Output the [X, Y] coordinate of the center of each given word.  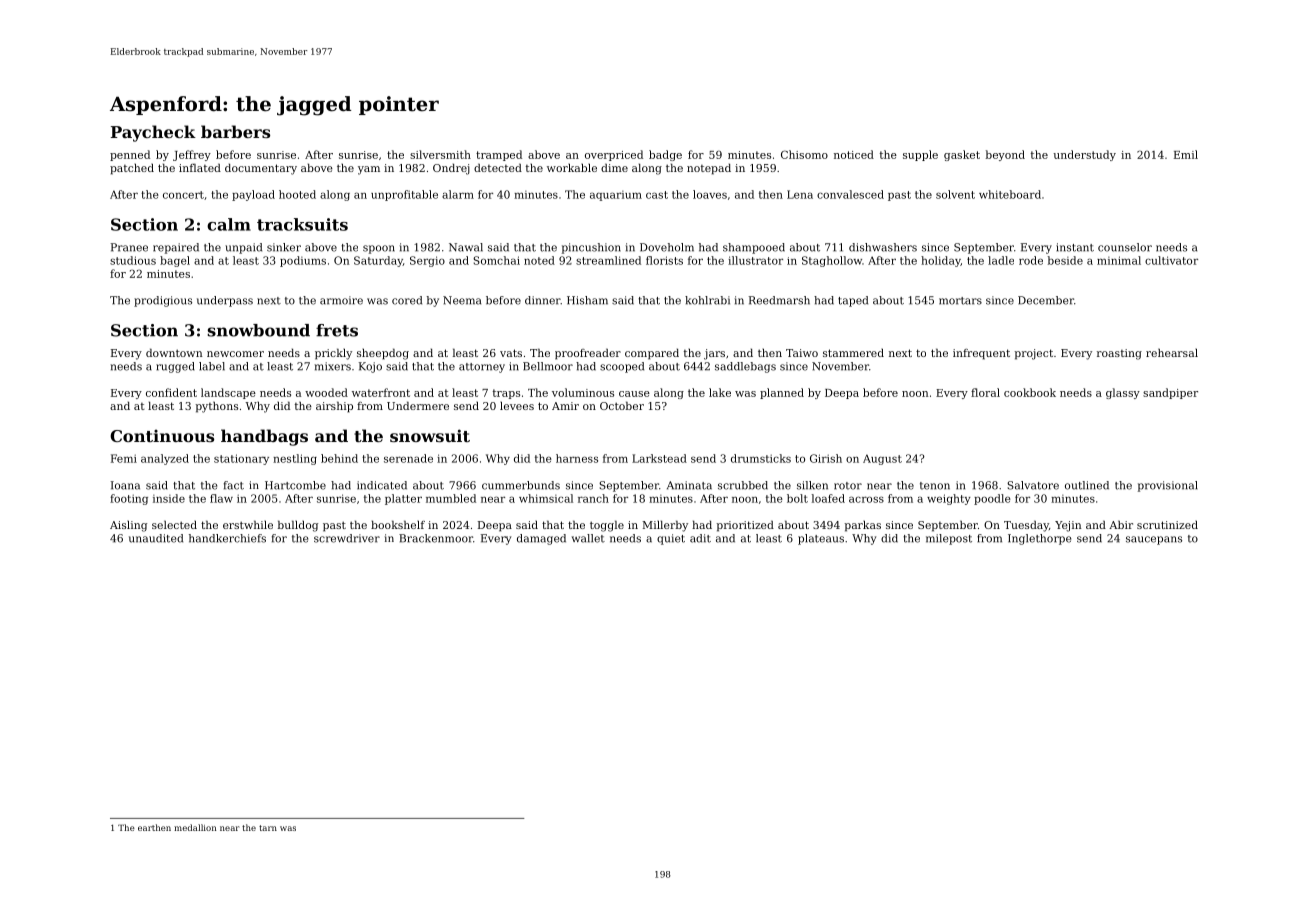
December [1046, 300]
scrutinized [1167, 525]
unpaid [243, 248]
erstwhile [248, 524]
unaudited [156, 538]
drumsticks [761, 458]
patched [132, 169]
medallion [195, 827]
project [1033, 354]
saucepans [1154, 540]
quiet [671, 539]
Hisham [587, 300]
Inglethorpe [1039, 539]
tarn [268, 828]
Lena [800, 194]
